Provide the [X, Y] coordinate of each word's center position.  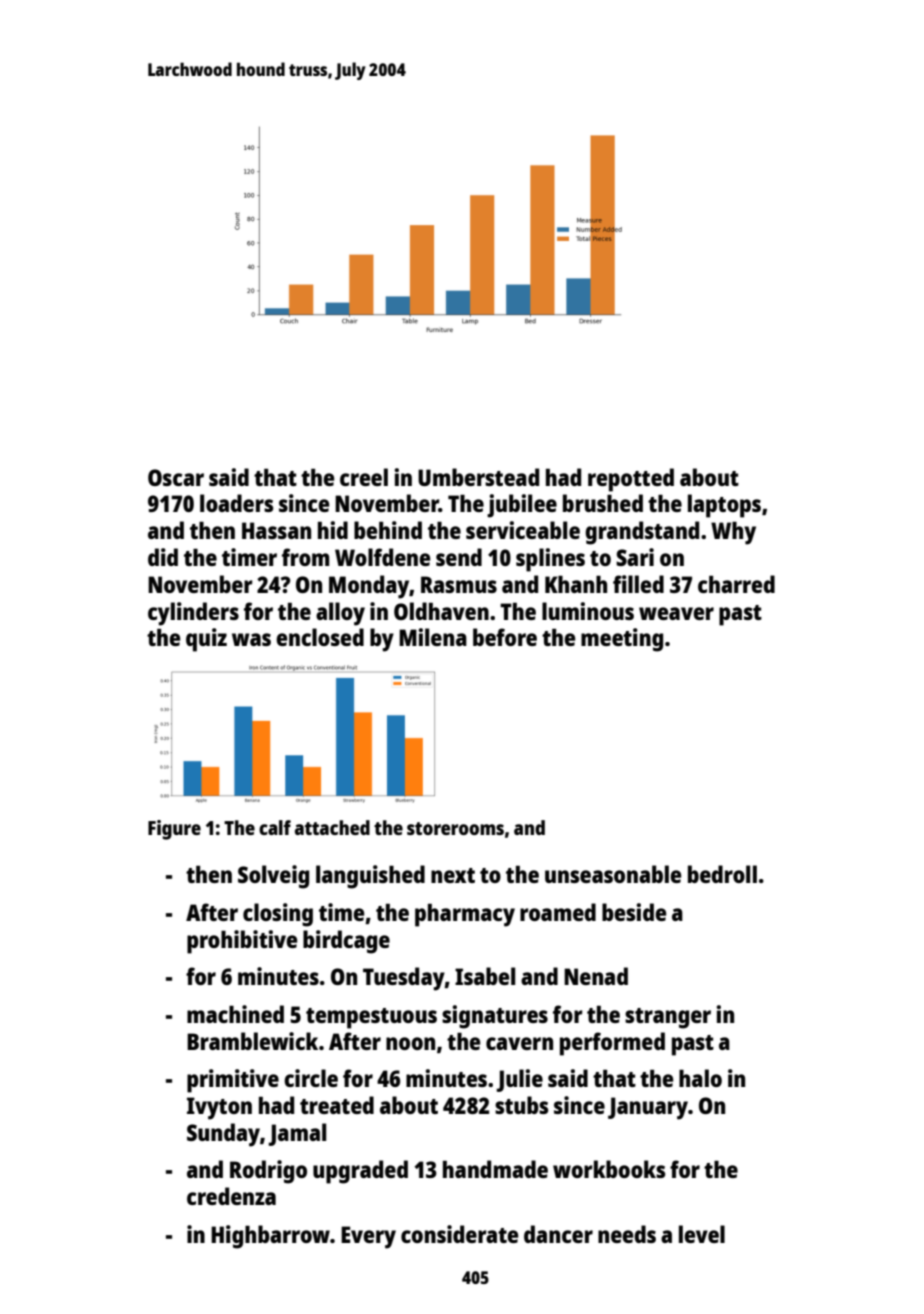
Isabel [485, 976]
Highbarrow [270, 1237]
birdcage [346, 942]
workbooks [609, 1169]
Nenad [596, 976]
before [505, 637]
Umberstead [478, 477]
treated [337, 1105]
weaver [676, 613]
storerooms [455, 828]
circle [311, 1078]
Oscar [176, 477]
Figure [174, 830]
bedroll [722, 874]
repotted [631, 480]
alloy [340, 614]
